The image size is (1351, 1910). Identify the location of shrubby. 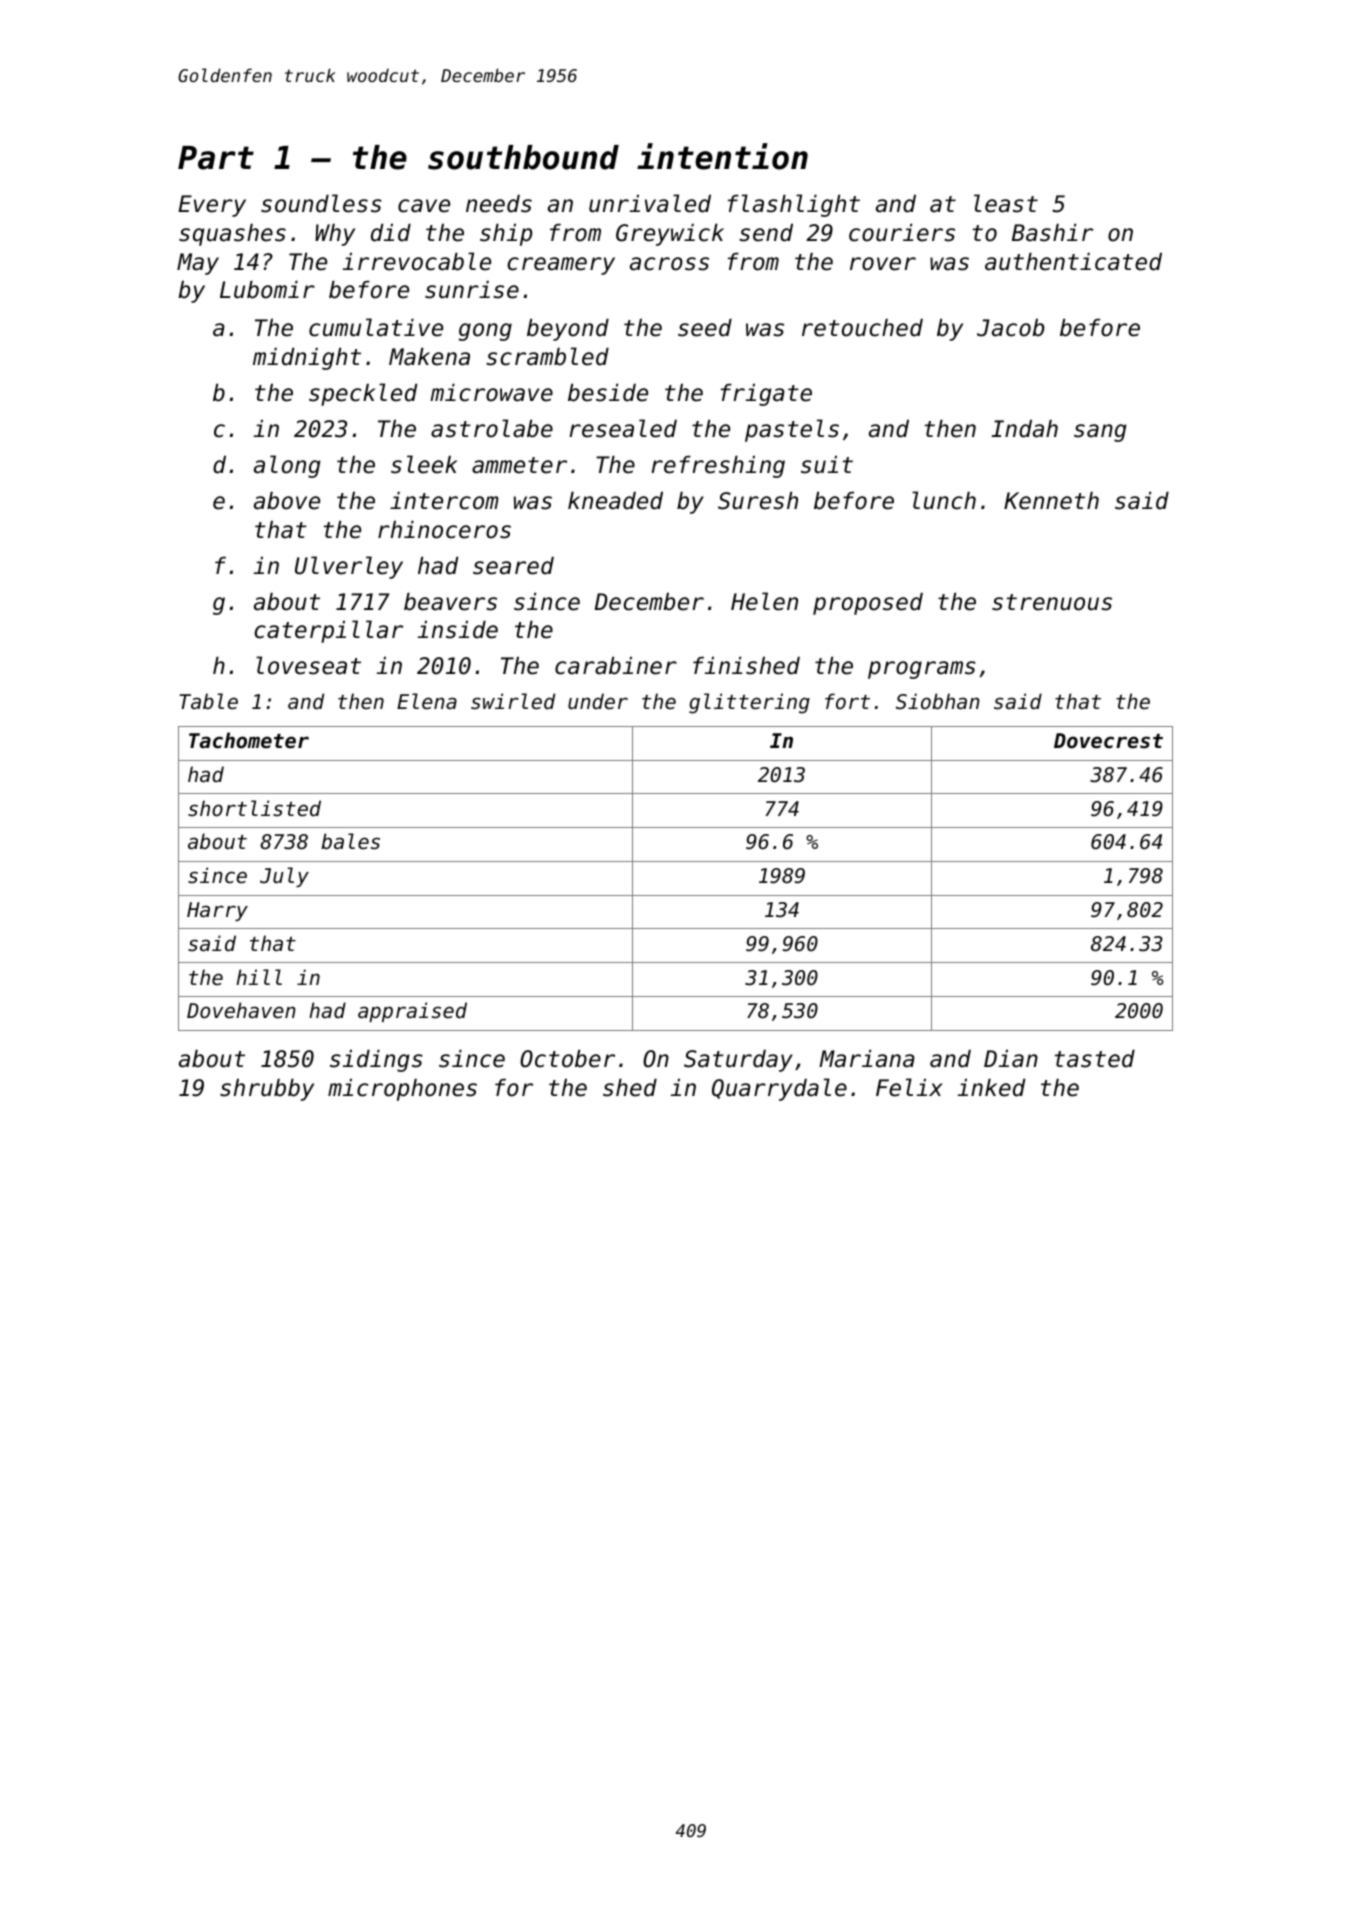
(267, 1090).
